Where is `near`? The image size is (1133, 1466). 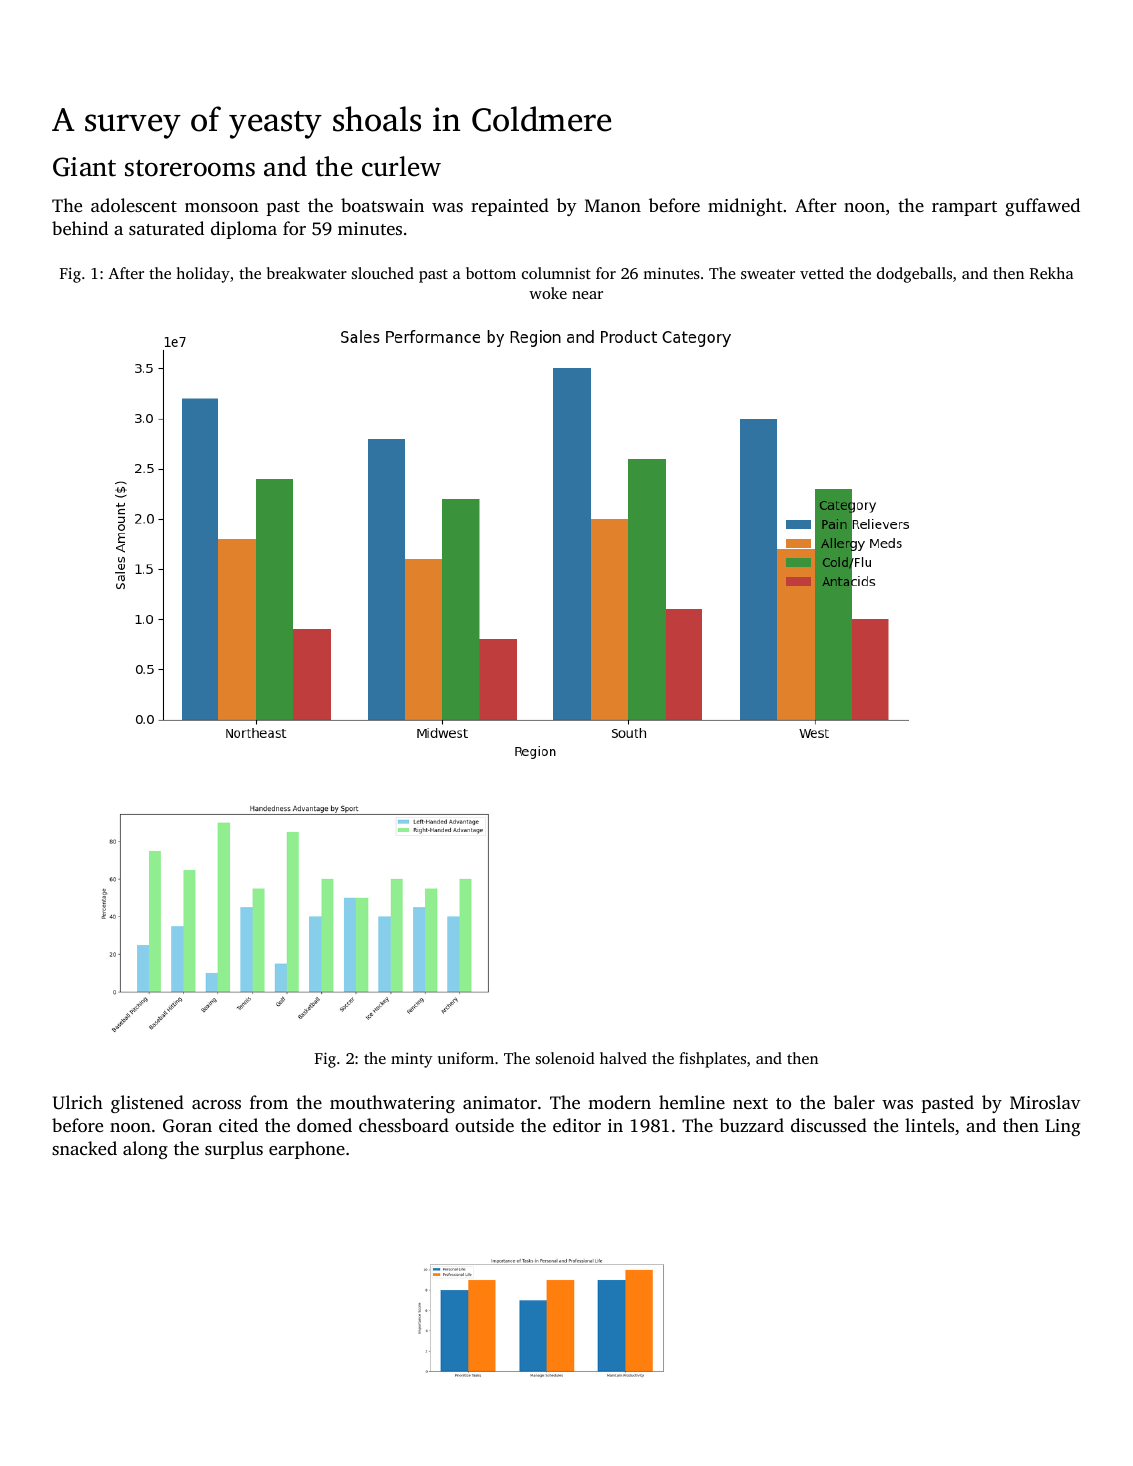
near is located at coordinates (587, 295).
